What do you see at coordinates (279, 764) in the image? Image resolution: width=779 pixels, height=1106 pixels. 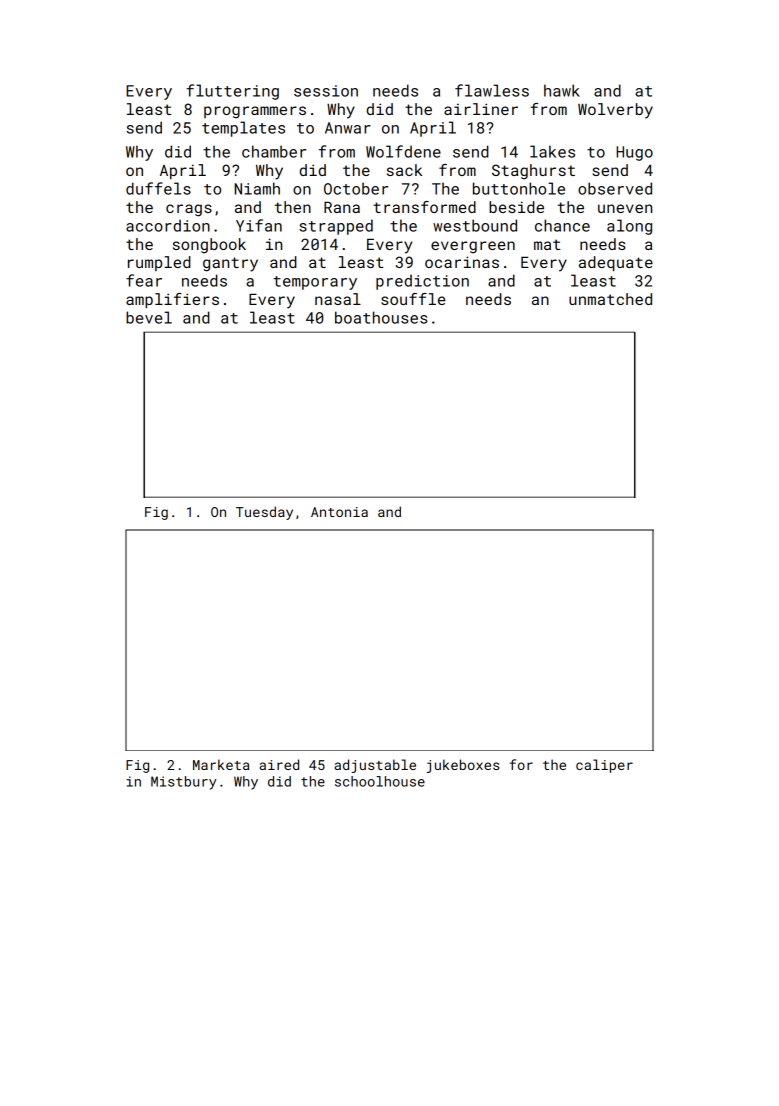 I see `aired` at bounding box center [279, 764].
